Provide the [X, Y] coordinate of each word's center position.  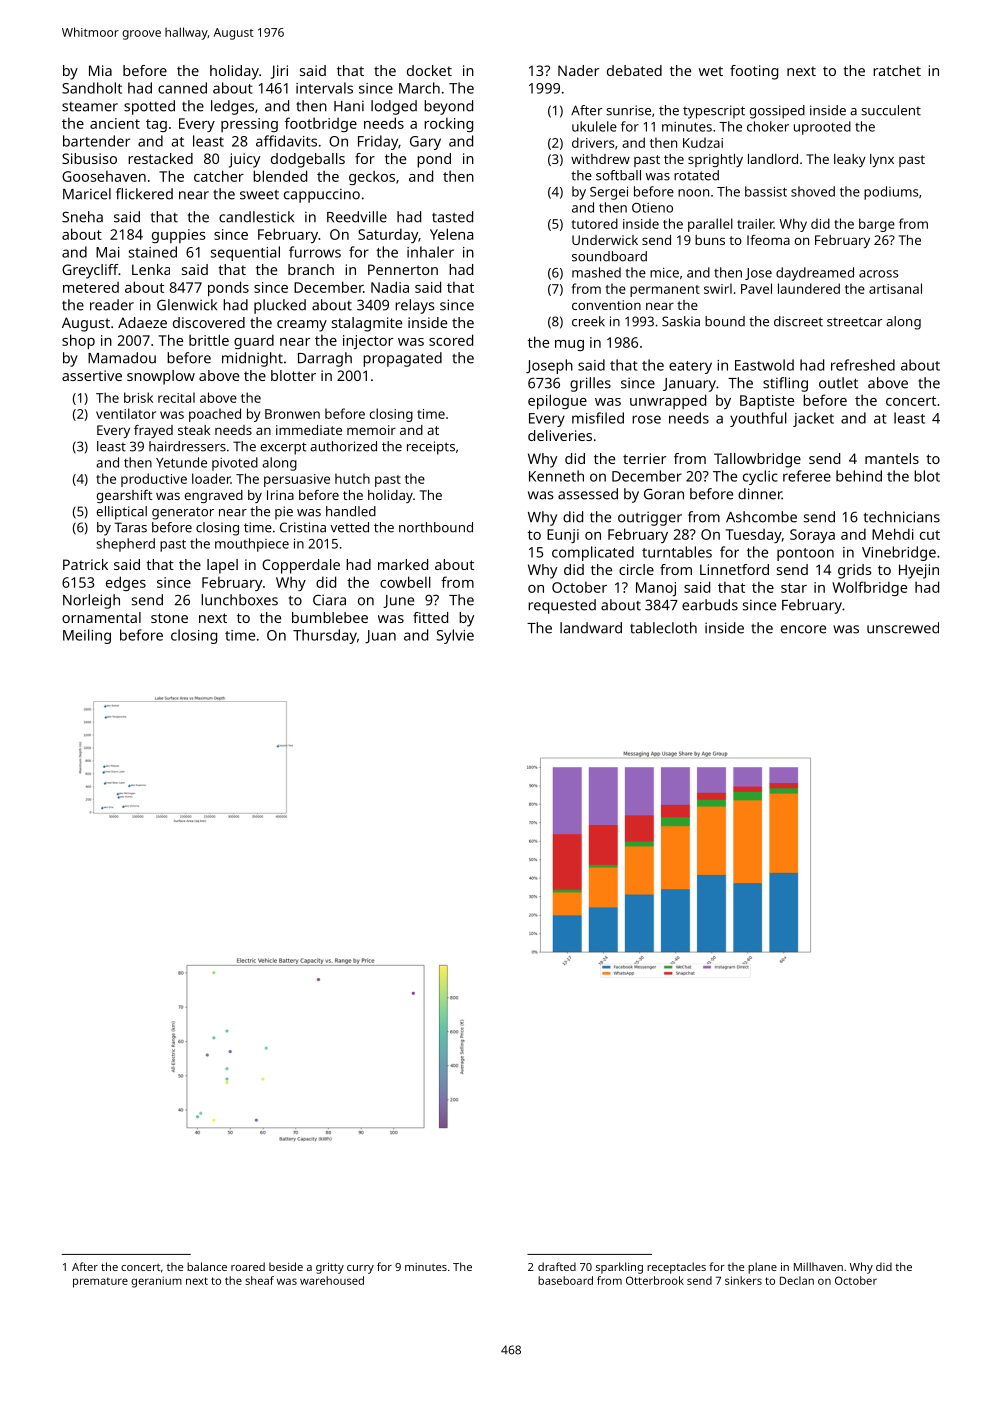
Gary [425, 143]
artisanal [895, 288]
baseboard [565, 1280]
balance [207, 1266]
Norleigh [91, 601]
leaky [850, 160]
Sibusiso [89, 158]
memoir [371, 430]
